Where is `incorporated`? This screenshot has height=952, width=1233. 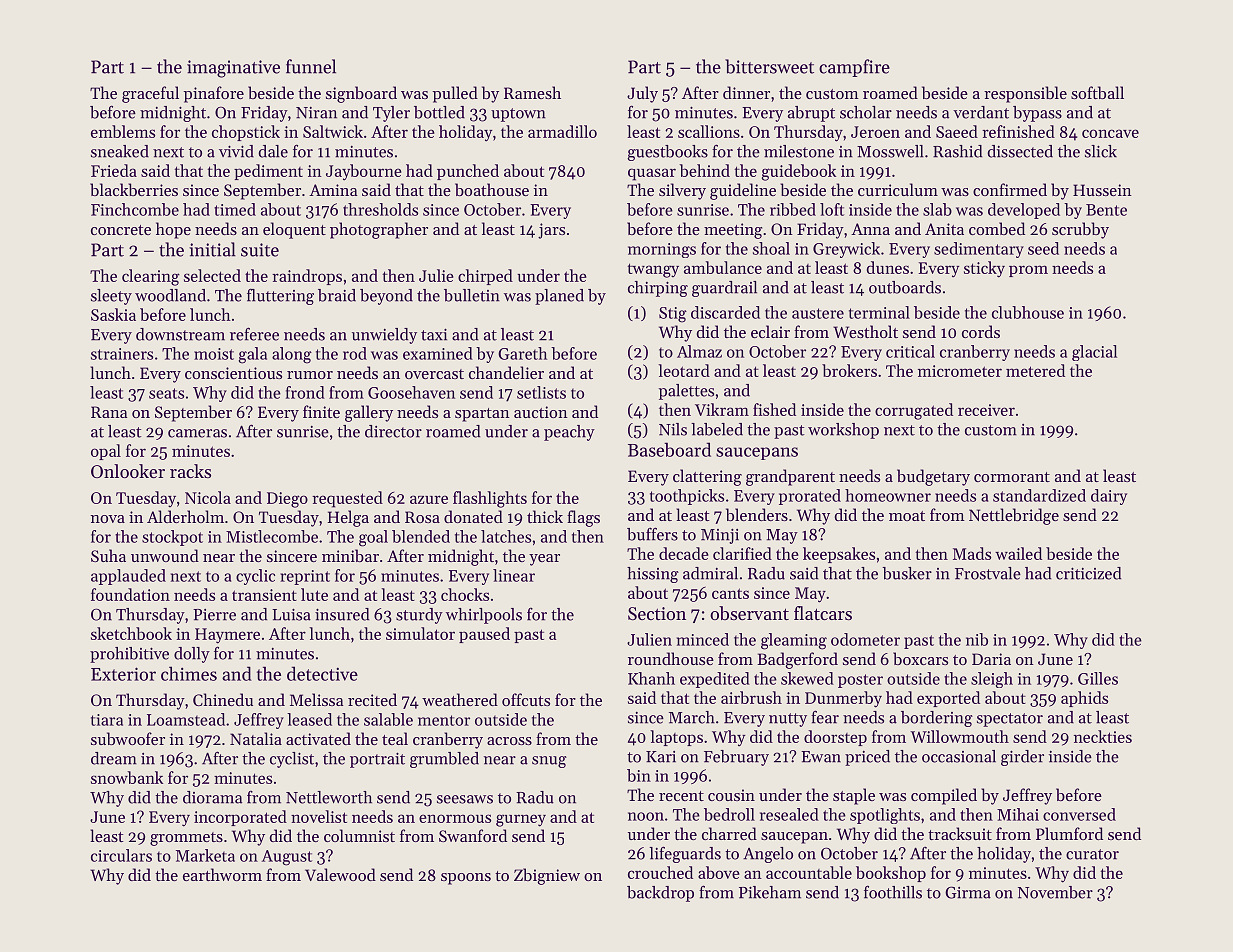 incorporated is located at coordinates (240, 818).
